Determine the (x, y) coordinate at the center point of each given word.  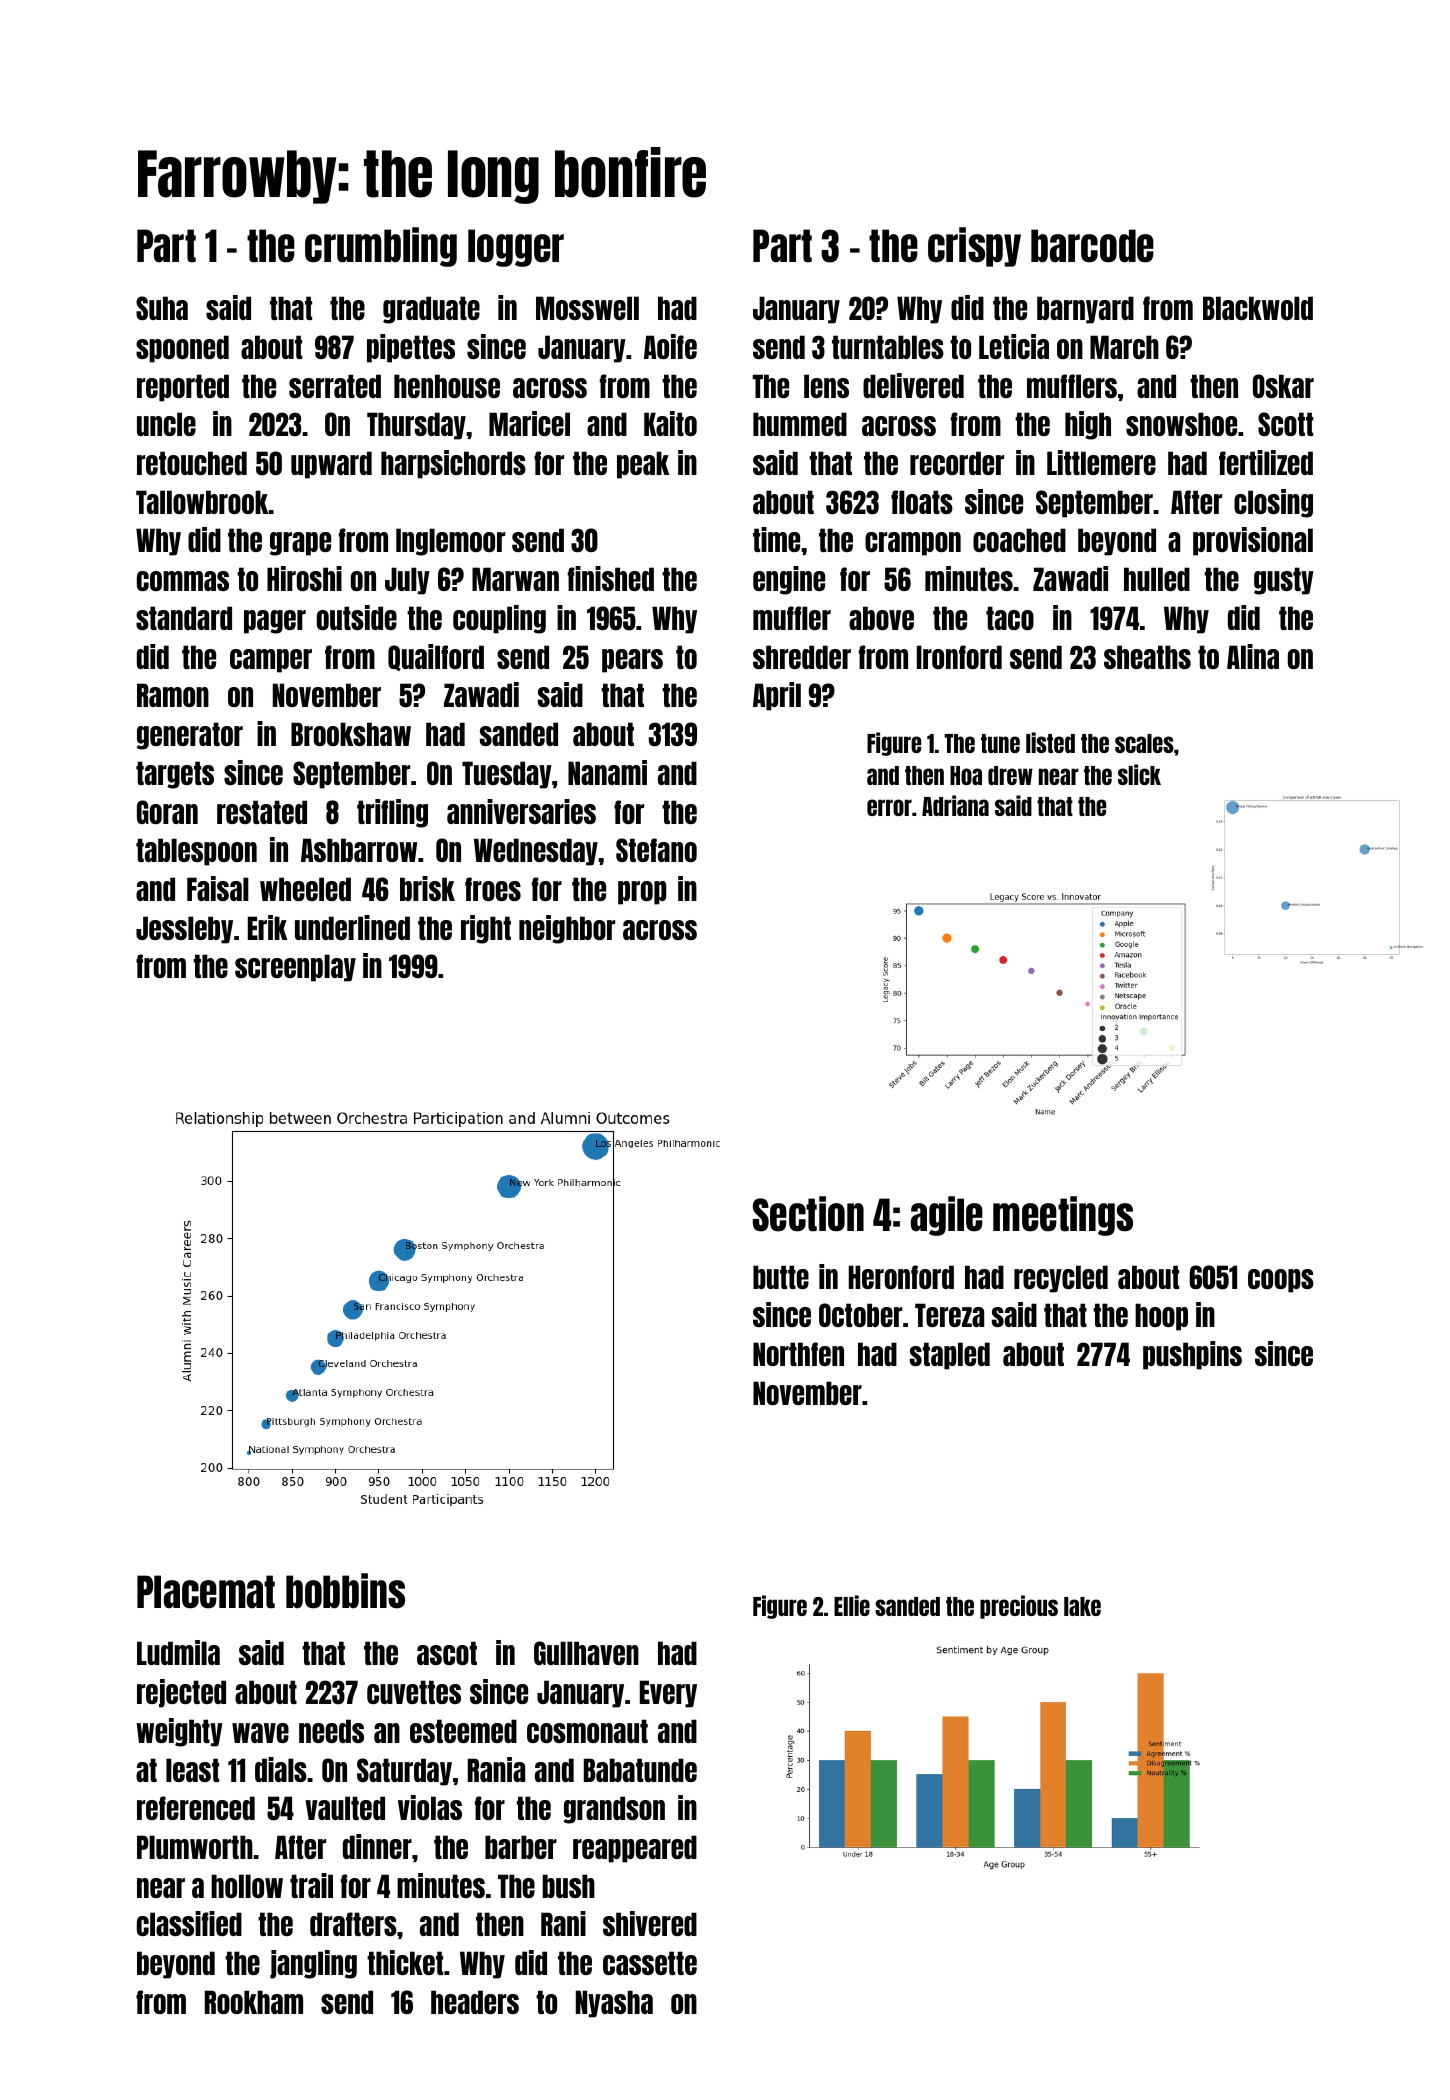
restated (262, 812)
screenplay (295, 968)
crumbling (381, 247)
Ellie (852, 1605)
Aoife (670, 346)
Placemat (206, 1592)
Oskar (1283, 386)
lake (1082, 1606)
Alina (1253, 656)
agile (947, 1216)
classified (189, 1923)
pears (632, 661)
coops (1281, 1281)
